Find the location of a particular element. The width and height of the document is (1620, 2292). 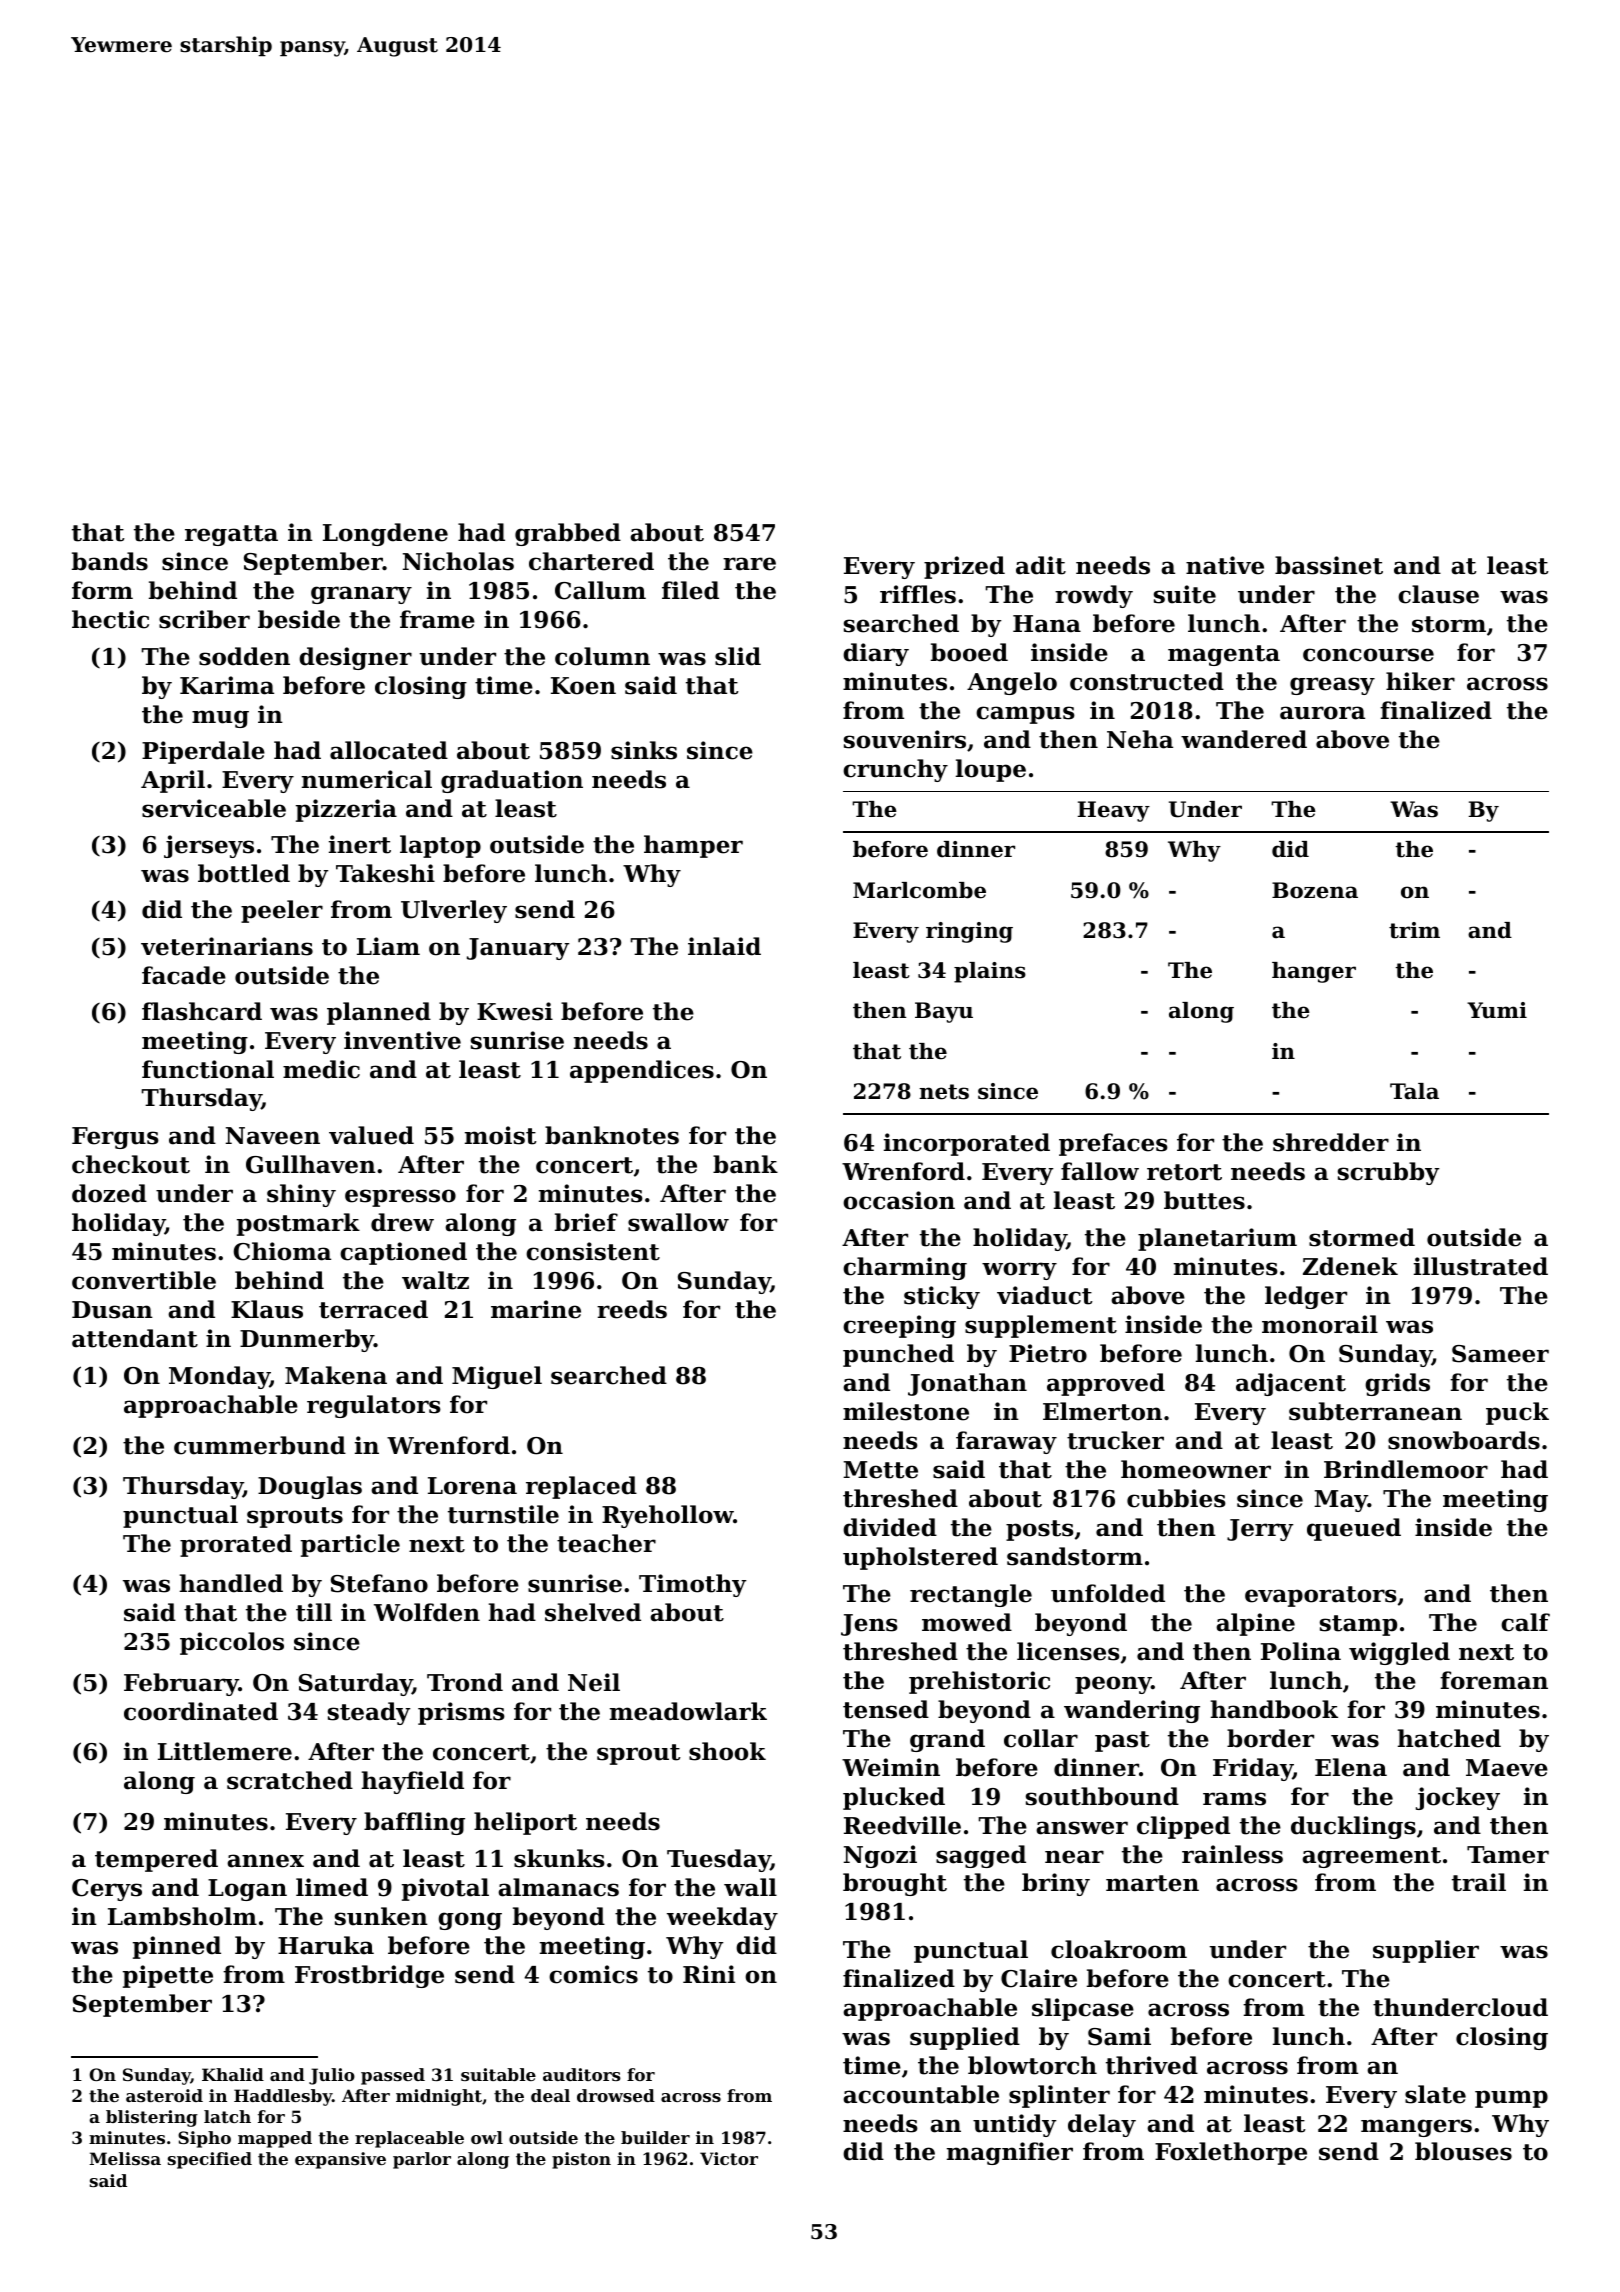

specified is located at coordinates (210, 2160).
